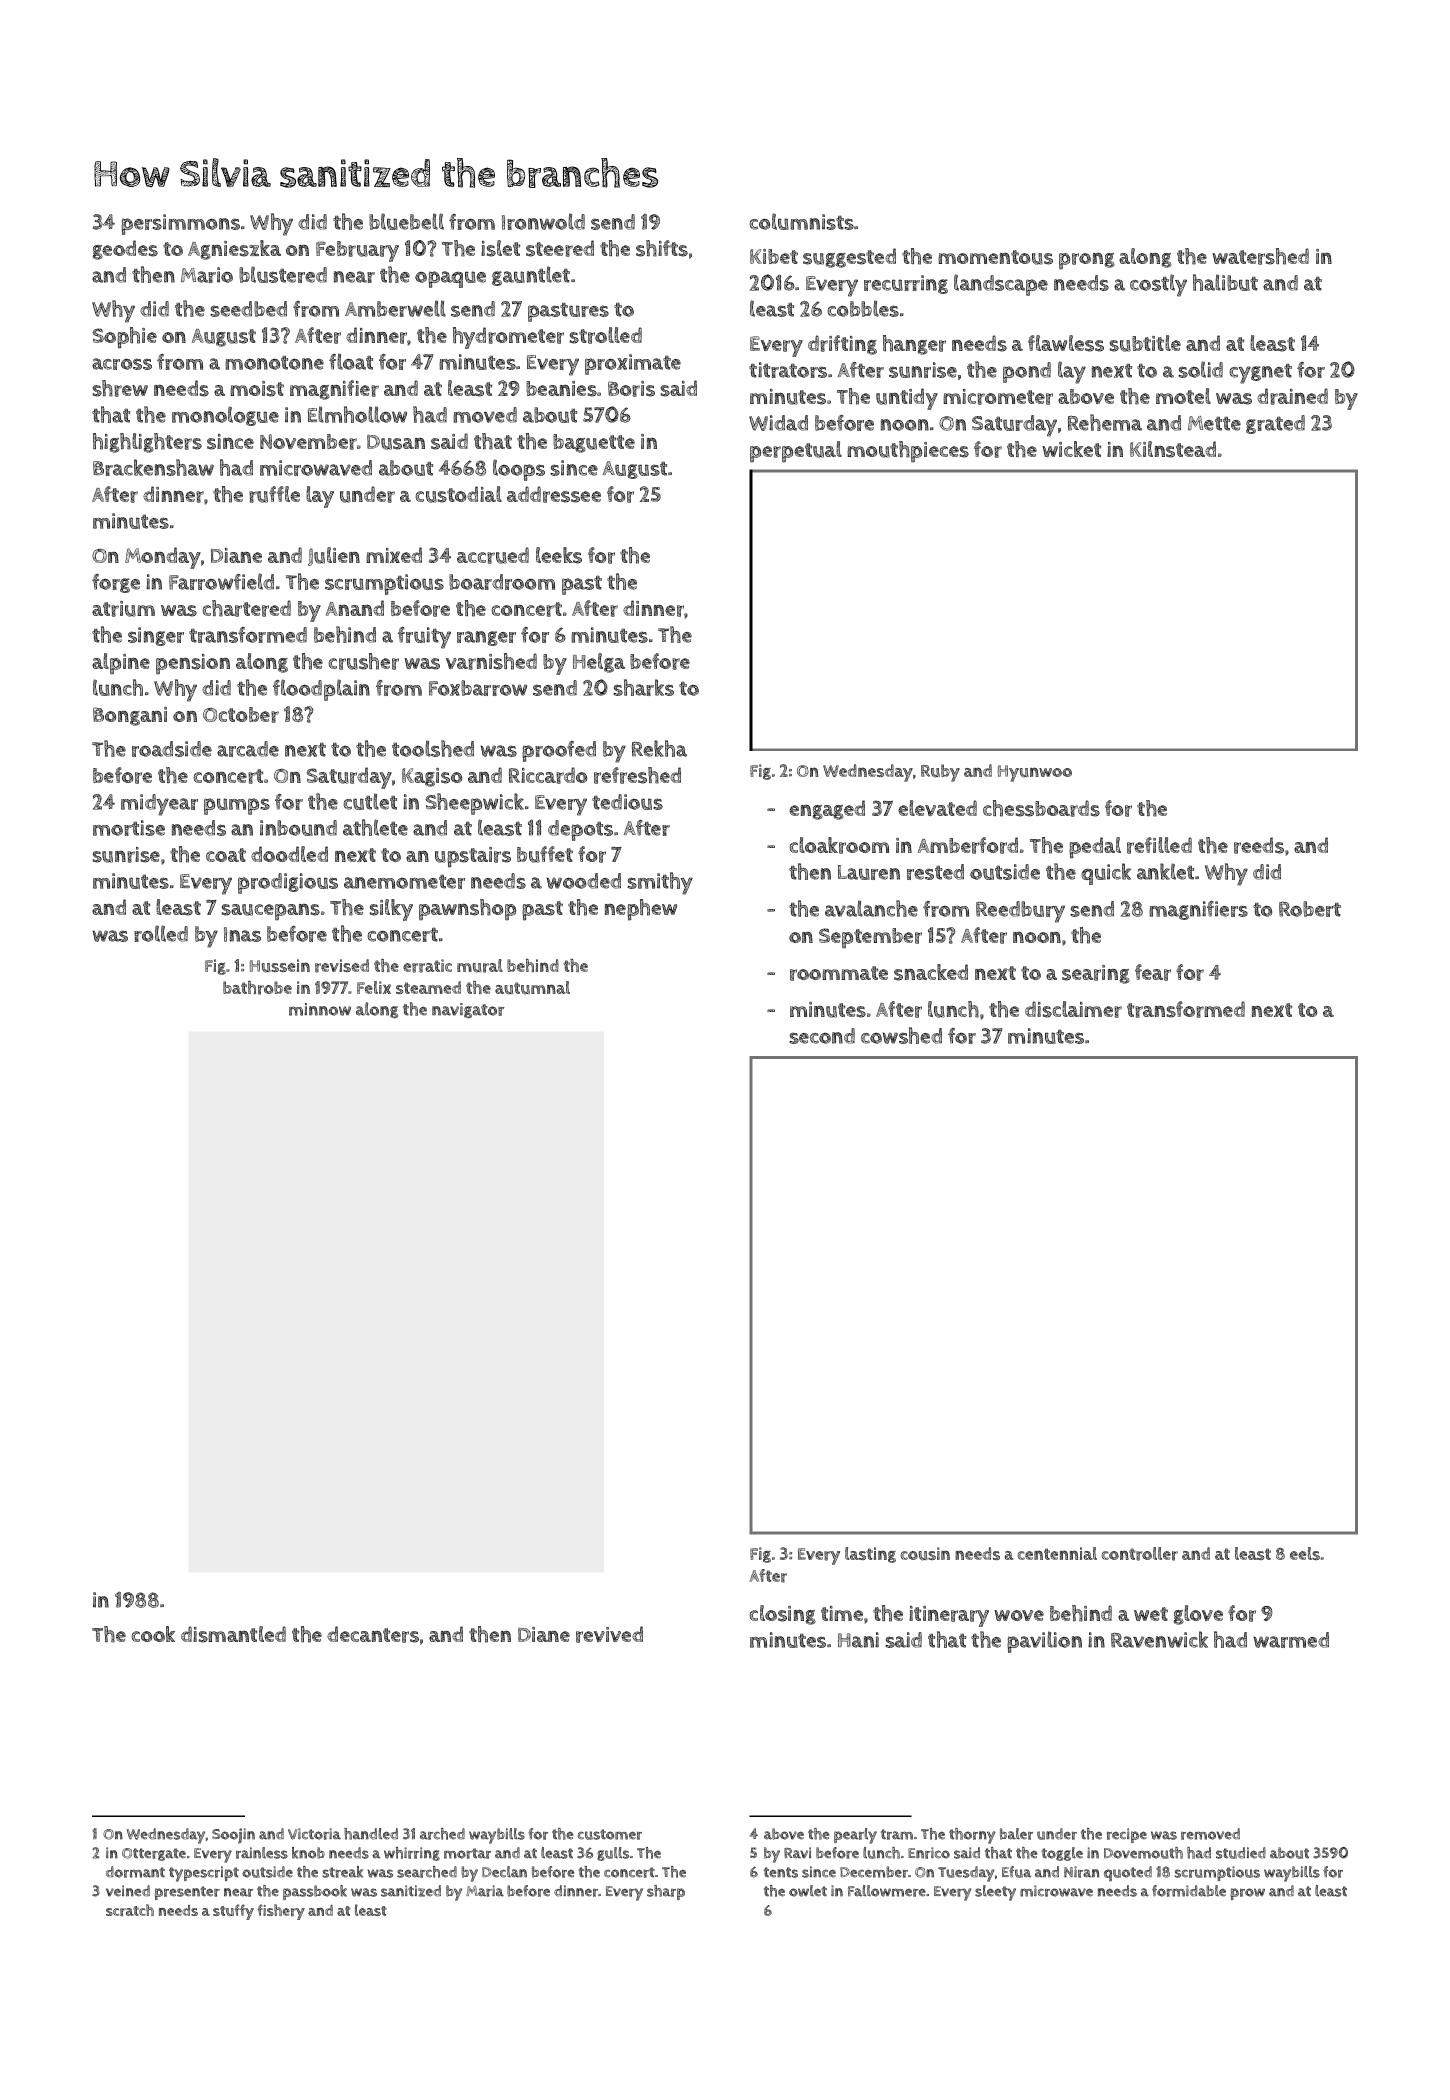  I want to click on decanters, so click(373, 1634).
